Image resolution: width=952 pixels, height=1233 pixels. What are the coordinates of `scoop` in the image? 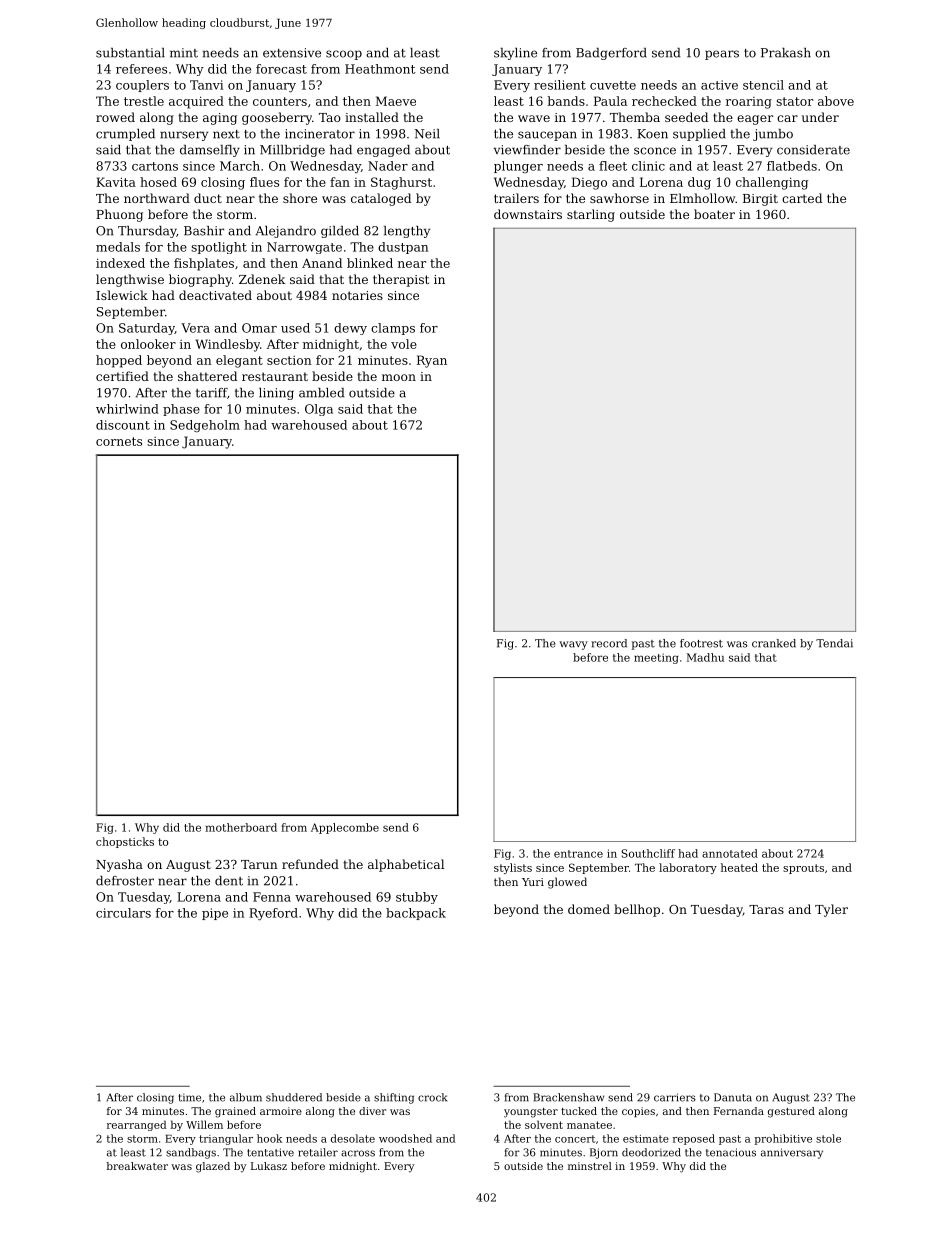 It's located at (344, 55).
